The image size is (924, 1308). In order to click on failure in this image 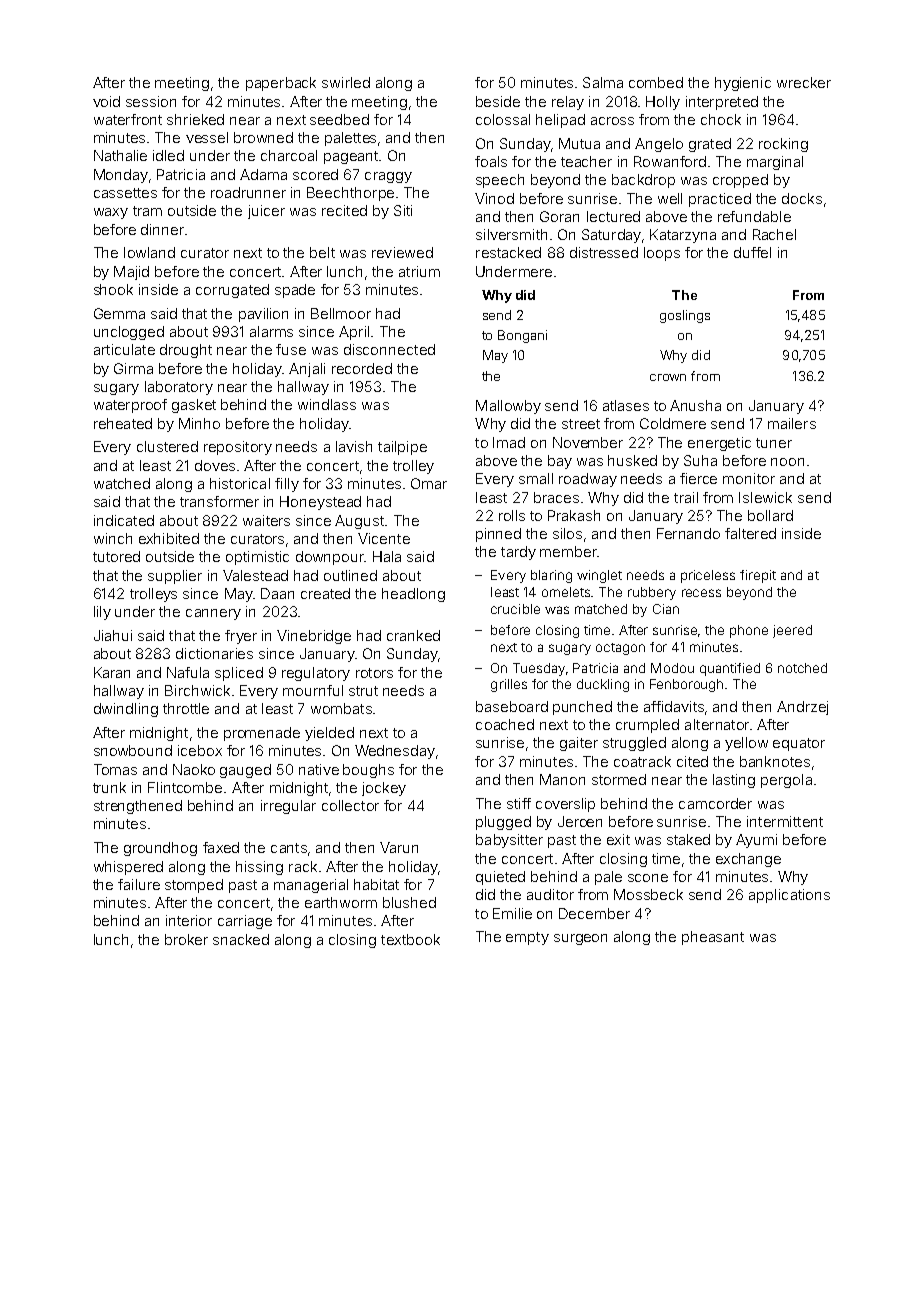, I will do `click(139, 884)`.
